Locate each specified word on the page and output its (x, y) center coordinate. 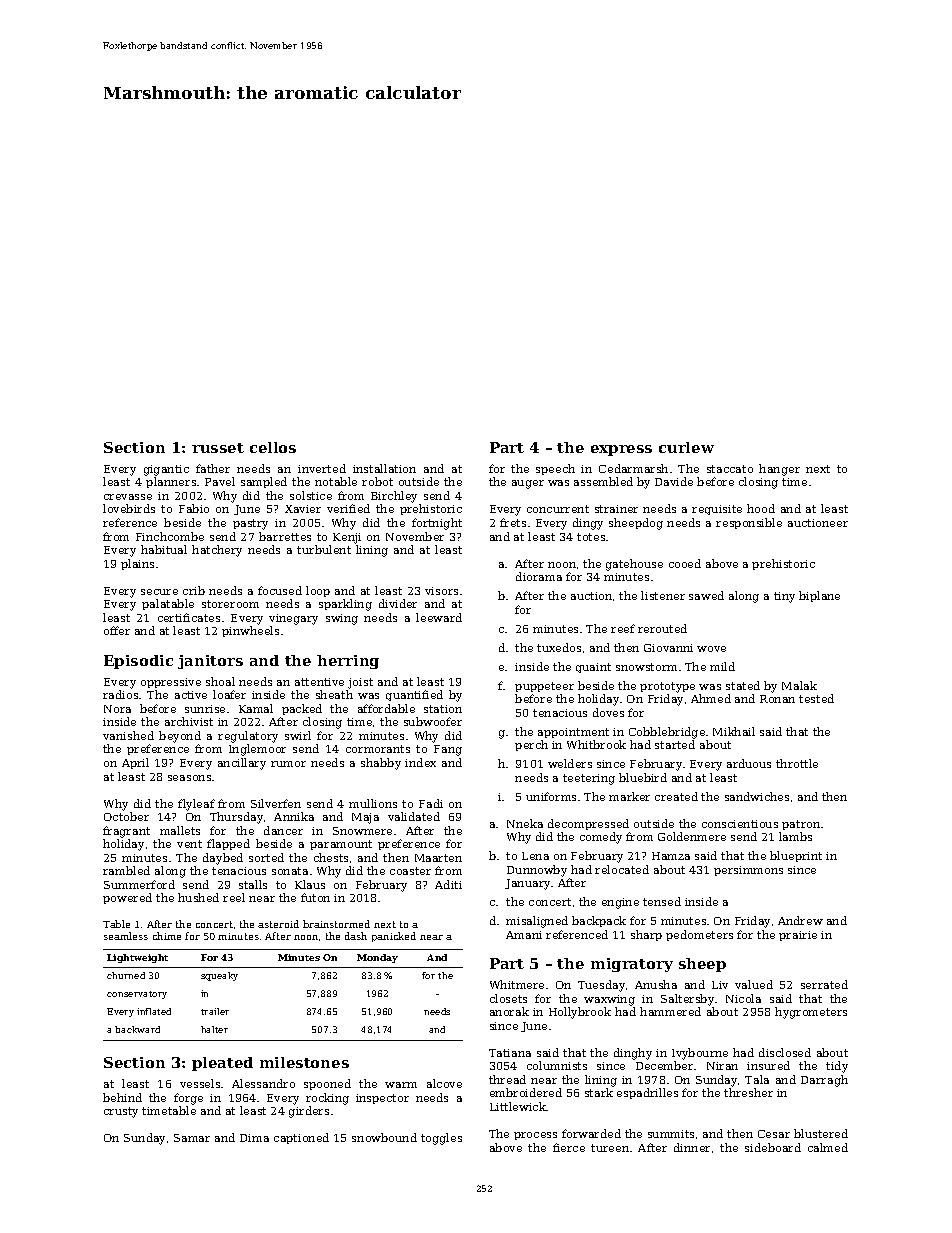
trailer (215, 1011)
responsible (749, 523)
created (676, 796)
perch (531, 745)
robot (377, 481)
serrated (824, 984)
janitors (210, 662)
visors (441, 591)
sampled (264, 482)
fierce (569, 1147)
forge (188, 1099)
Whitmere (517, 984)
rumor (288, 764)
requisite (717, 510)
